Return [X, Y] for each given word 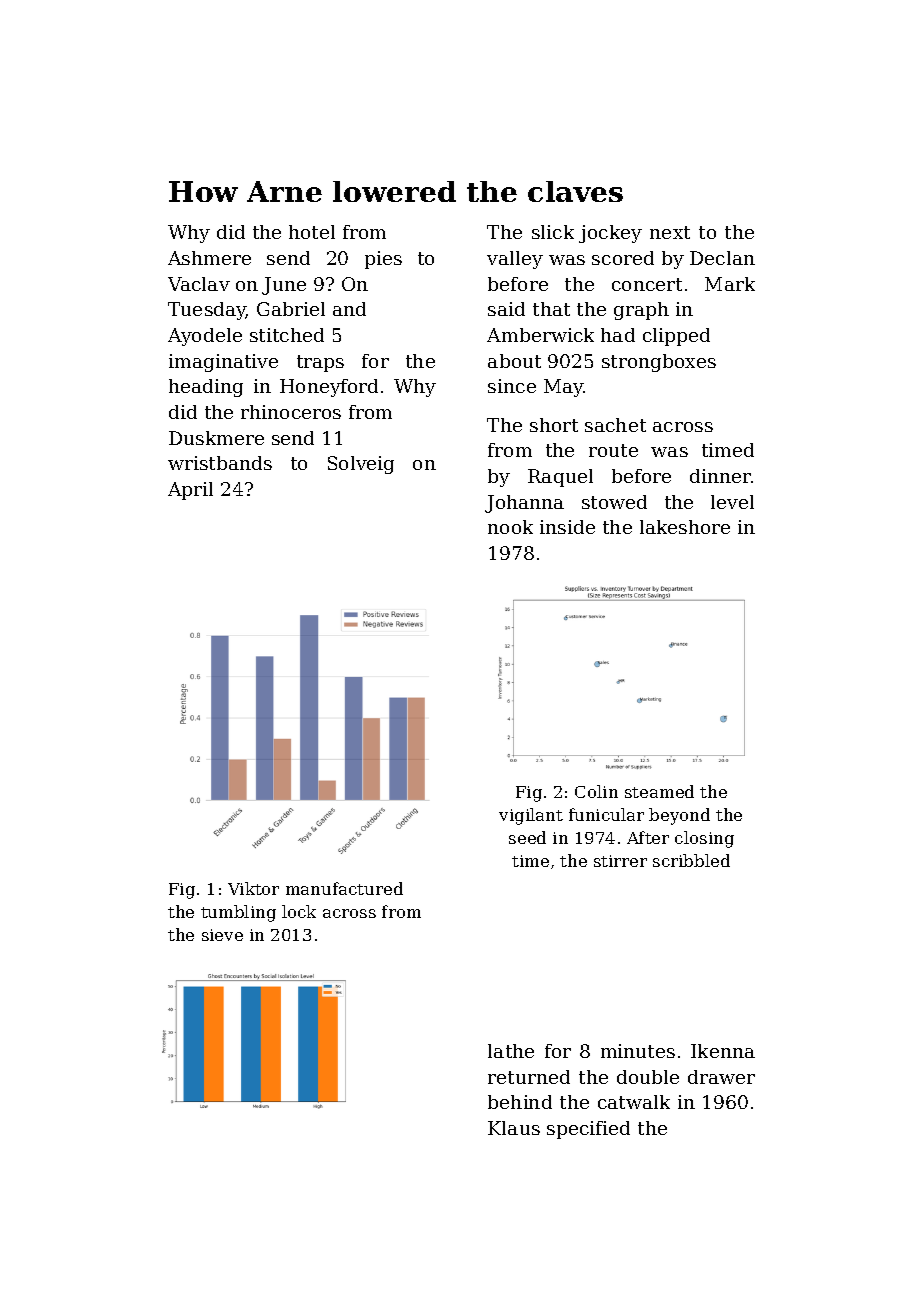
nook [510, 527]
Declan [722, 258]
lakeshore [685, 527]
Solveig [361, 465]
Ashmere [209, 258]
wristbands [220, 463]
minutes [638, 1051]
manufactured [344, 888]
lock [299, 911]
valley [515, 260]
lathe [511, 1051]
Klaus [514, 1128]
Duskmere [216, 438]
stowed [614, 502]
